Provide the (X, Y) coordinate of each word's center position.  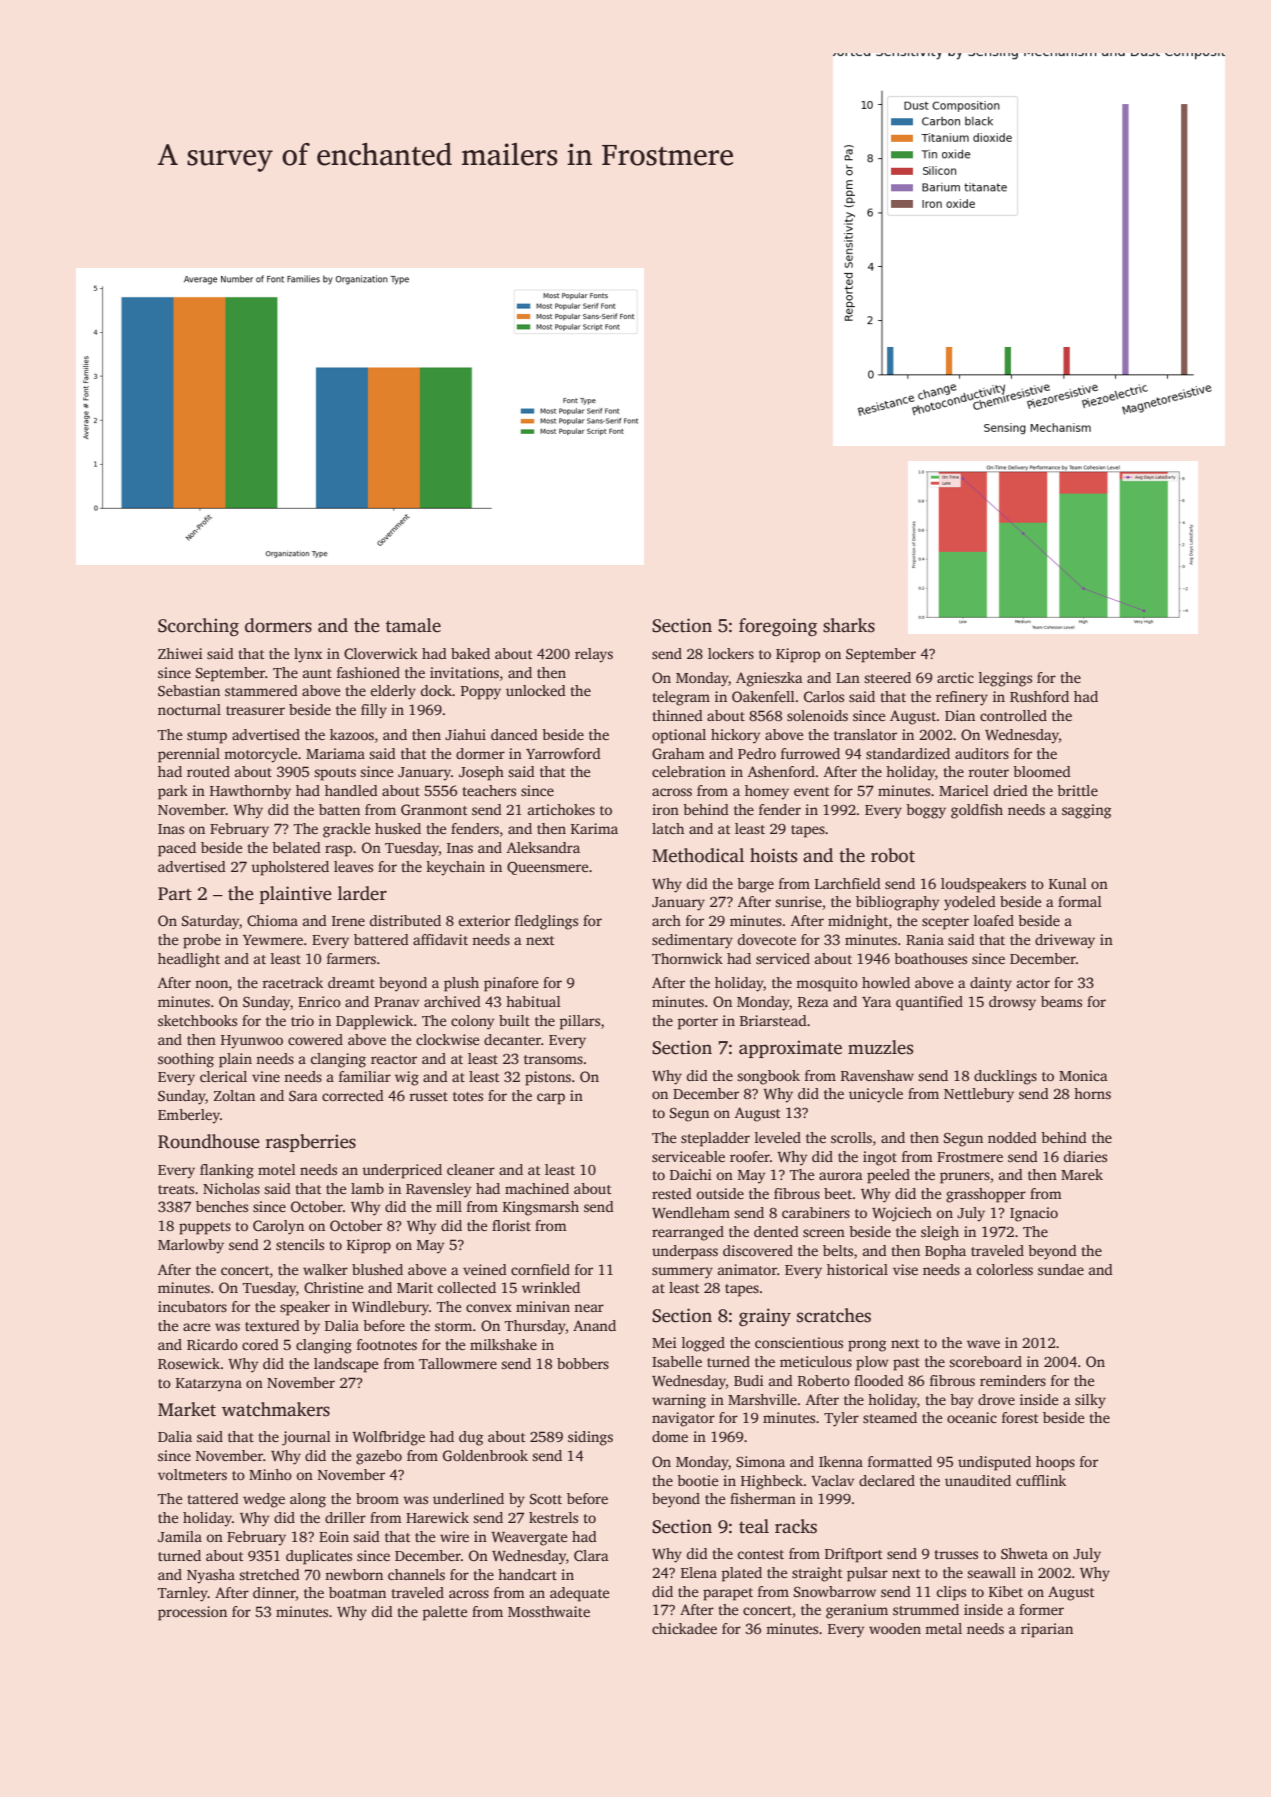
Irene (348, 921)
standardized (908, 753)
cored (260, 1344)
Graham (678, 753)
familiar (365, 1076)
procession (192, 1613)
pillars (579, 1022)
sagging (1086, 811)
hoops (1055, 1463)
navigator (683, 1419)
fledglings (546, 922)
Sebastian (189, 690)
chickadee (684, 1628)
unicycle (876, 1095)
